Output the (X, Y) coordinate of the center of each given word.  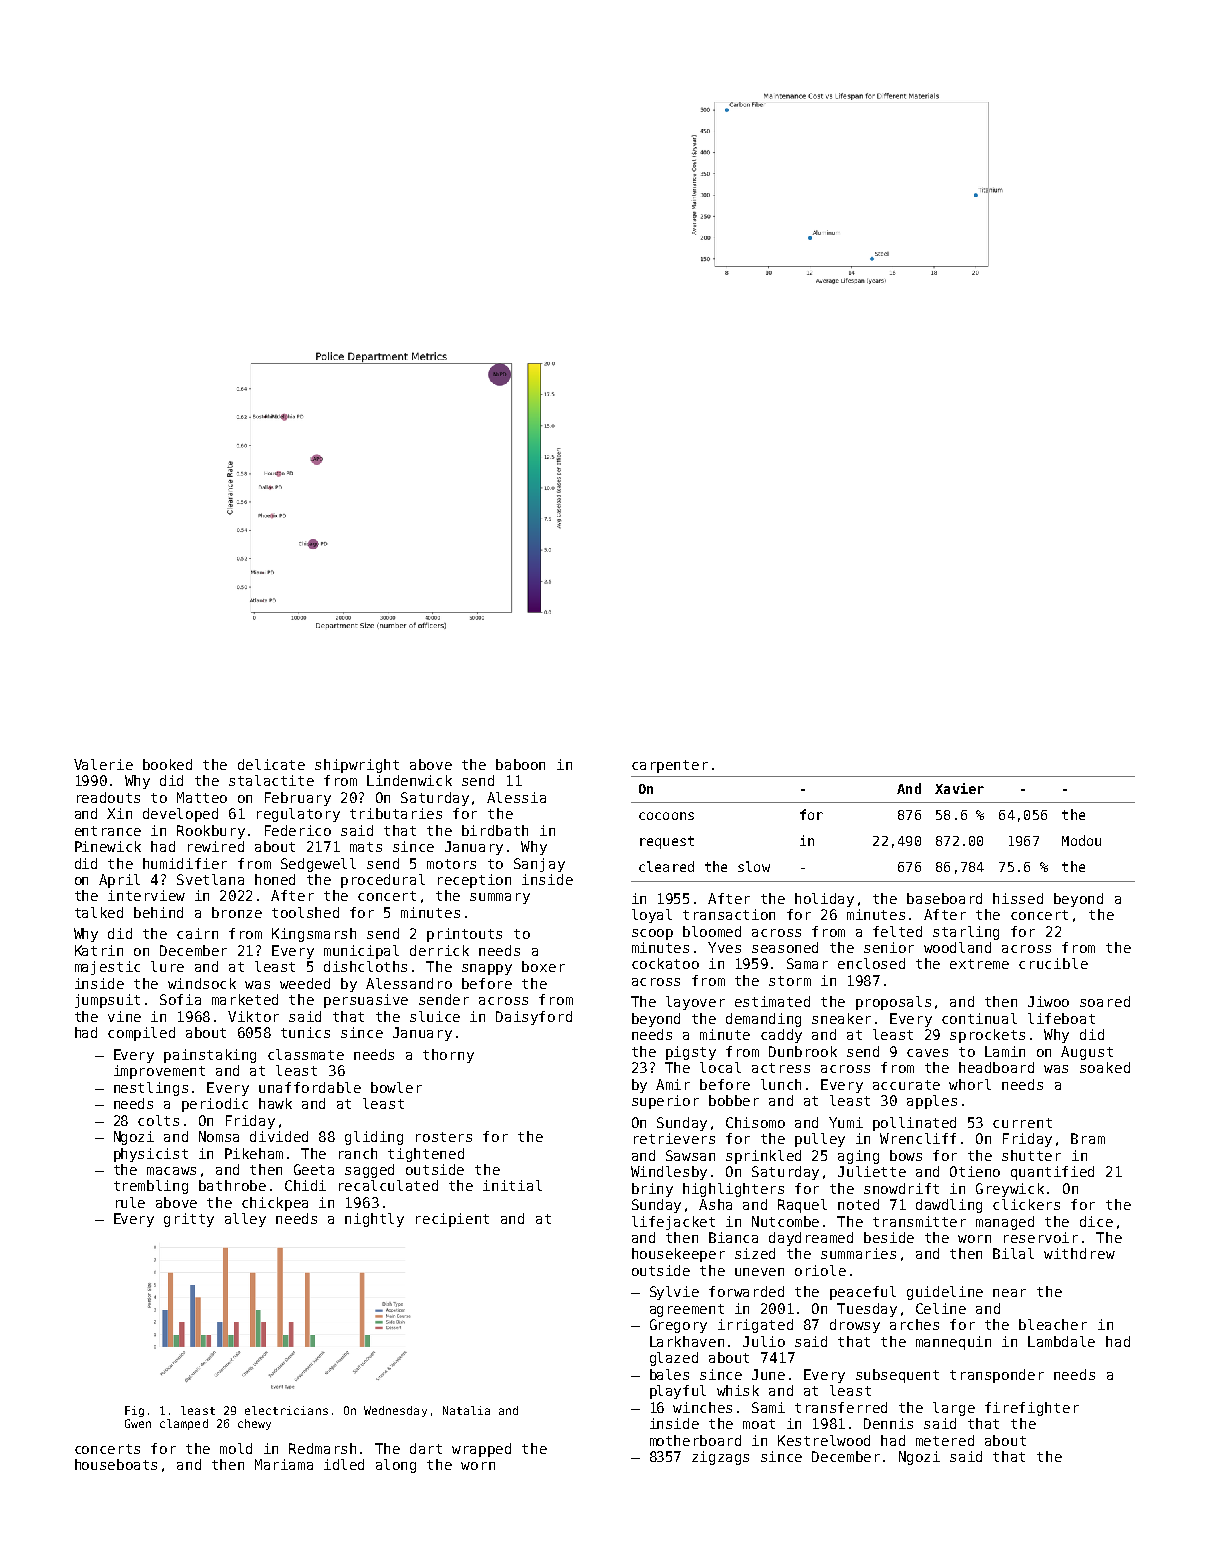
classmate (306, 1054)
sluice (435, 1016)
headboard (996, 1067)
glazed (674, 1359)
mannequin (953, 1343)
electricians (286, 1410)
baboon (520, 764)
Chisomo (755, 1122)
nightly (374, 1220)
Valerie (103, 764)
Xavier (959, 788)
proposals (893, 1003)
